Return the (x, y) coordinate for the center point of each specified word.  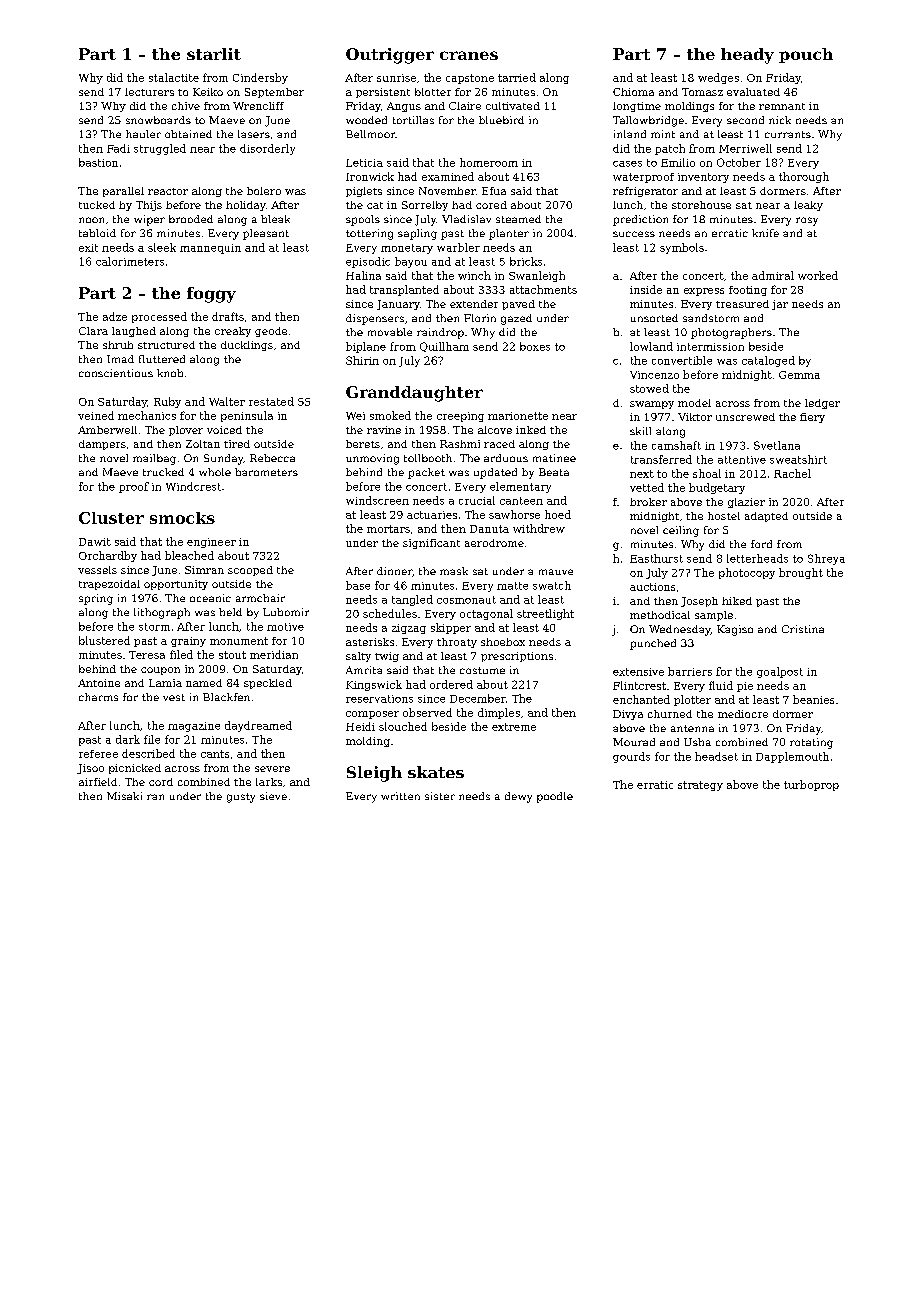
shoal (707, 473)
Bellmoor (370, 134)
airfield (98, 782)
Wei (355, 416)
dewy (518, 797)
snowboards (158, 120)
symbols (682, 248)
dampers (102, 445)
